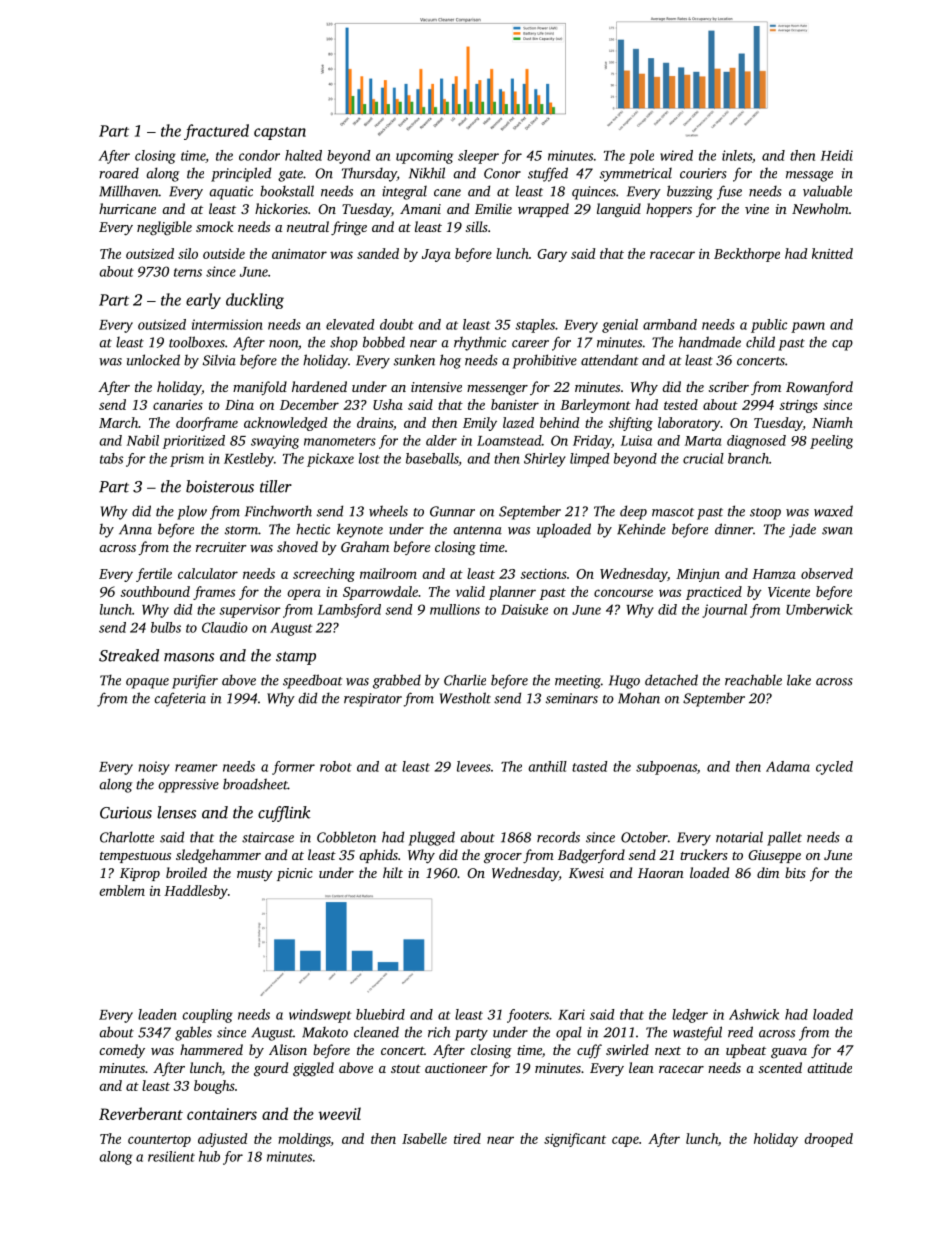  Describe the element at coordinates (424, 1138) in the document. I see `Isabelle` at that location.
